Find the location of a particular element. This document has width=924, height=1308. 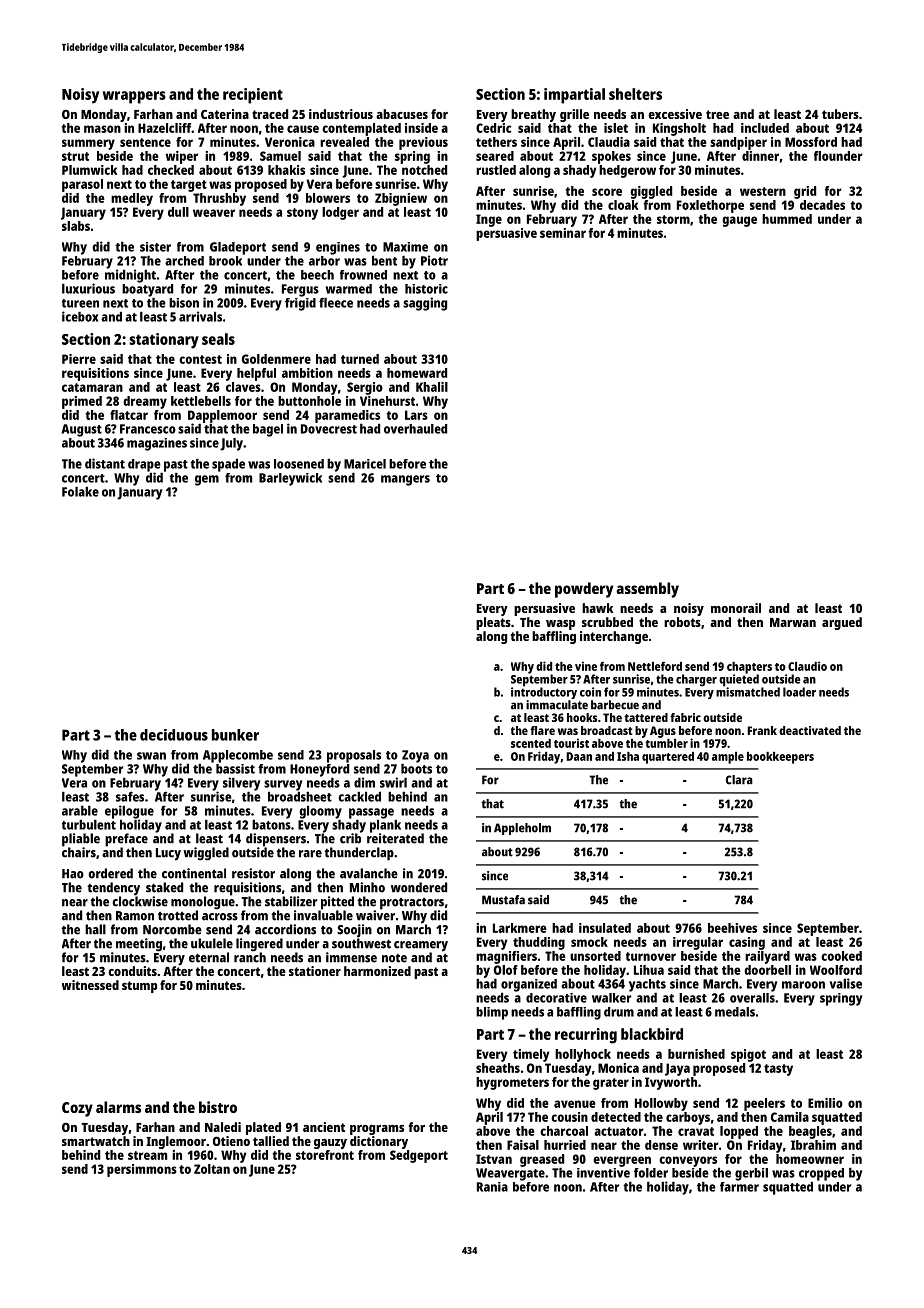

khakis is located at coordinates (286, 170).
